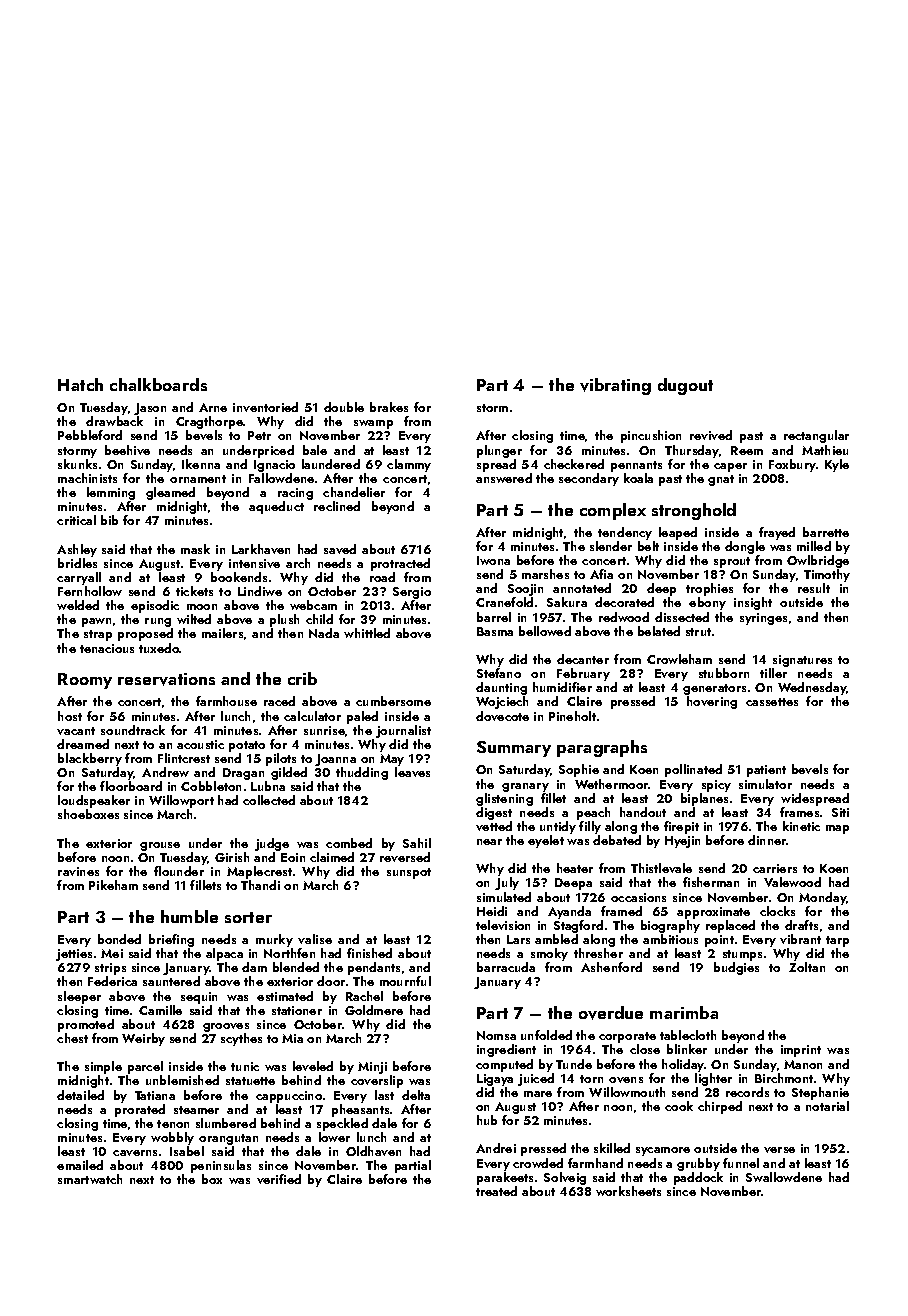  What do you see at coordinates (80, 384) in the screenshot?
I see `Hatch` at bounding box center [80, 384].
